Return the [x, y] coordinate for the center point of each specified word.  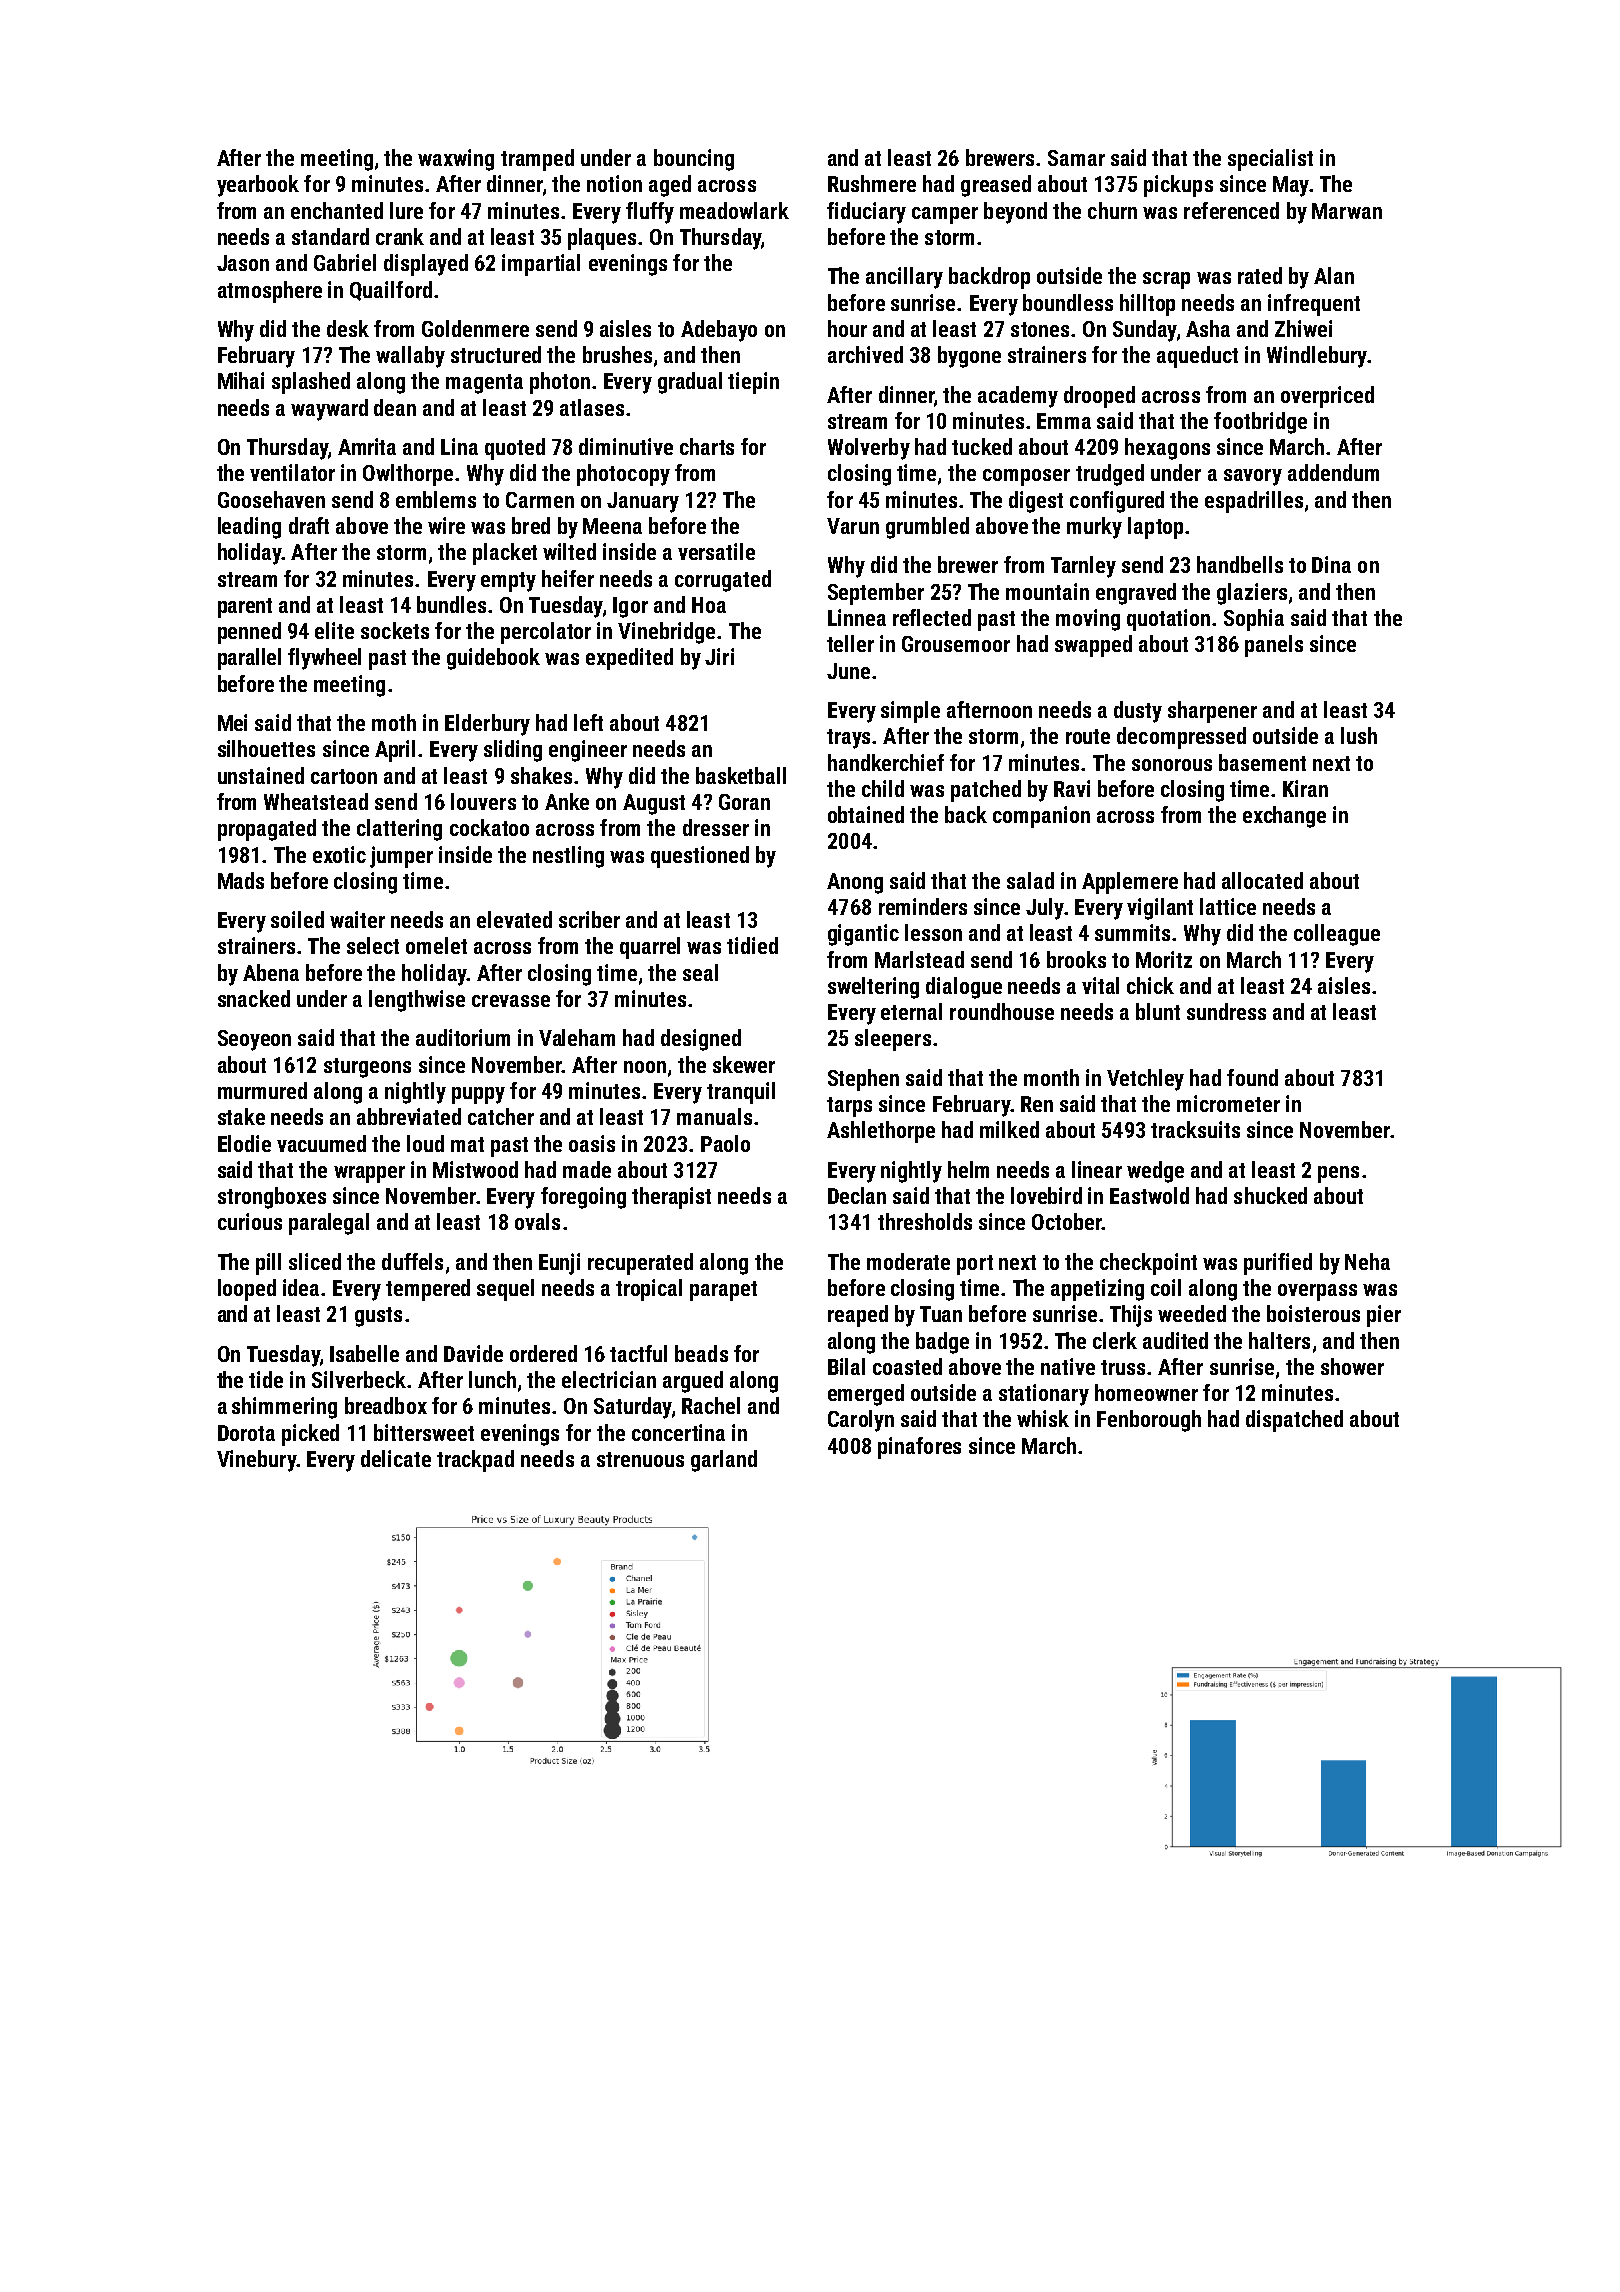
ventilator [292, 472]
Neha [1367, 1261]
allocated [1262, 880]
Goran [744, 802]
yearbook [258, 186]
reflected [932, 617]
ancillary [904, 278]
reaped [858, 1316]
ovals [537, 1221]
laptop [1155, 528]
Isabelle [364, 1353]
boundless [1068, 302]
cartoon [344, 776]
